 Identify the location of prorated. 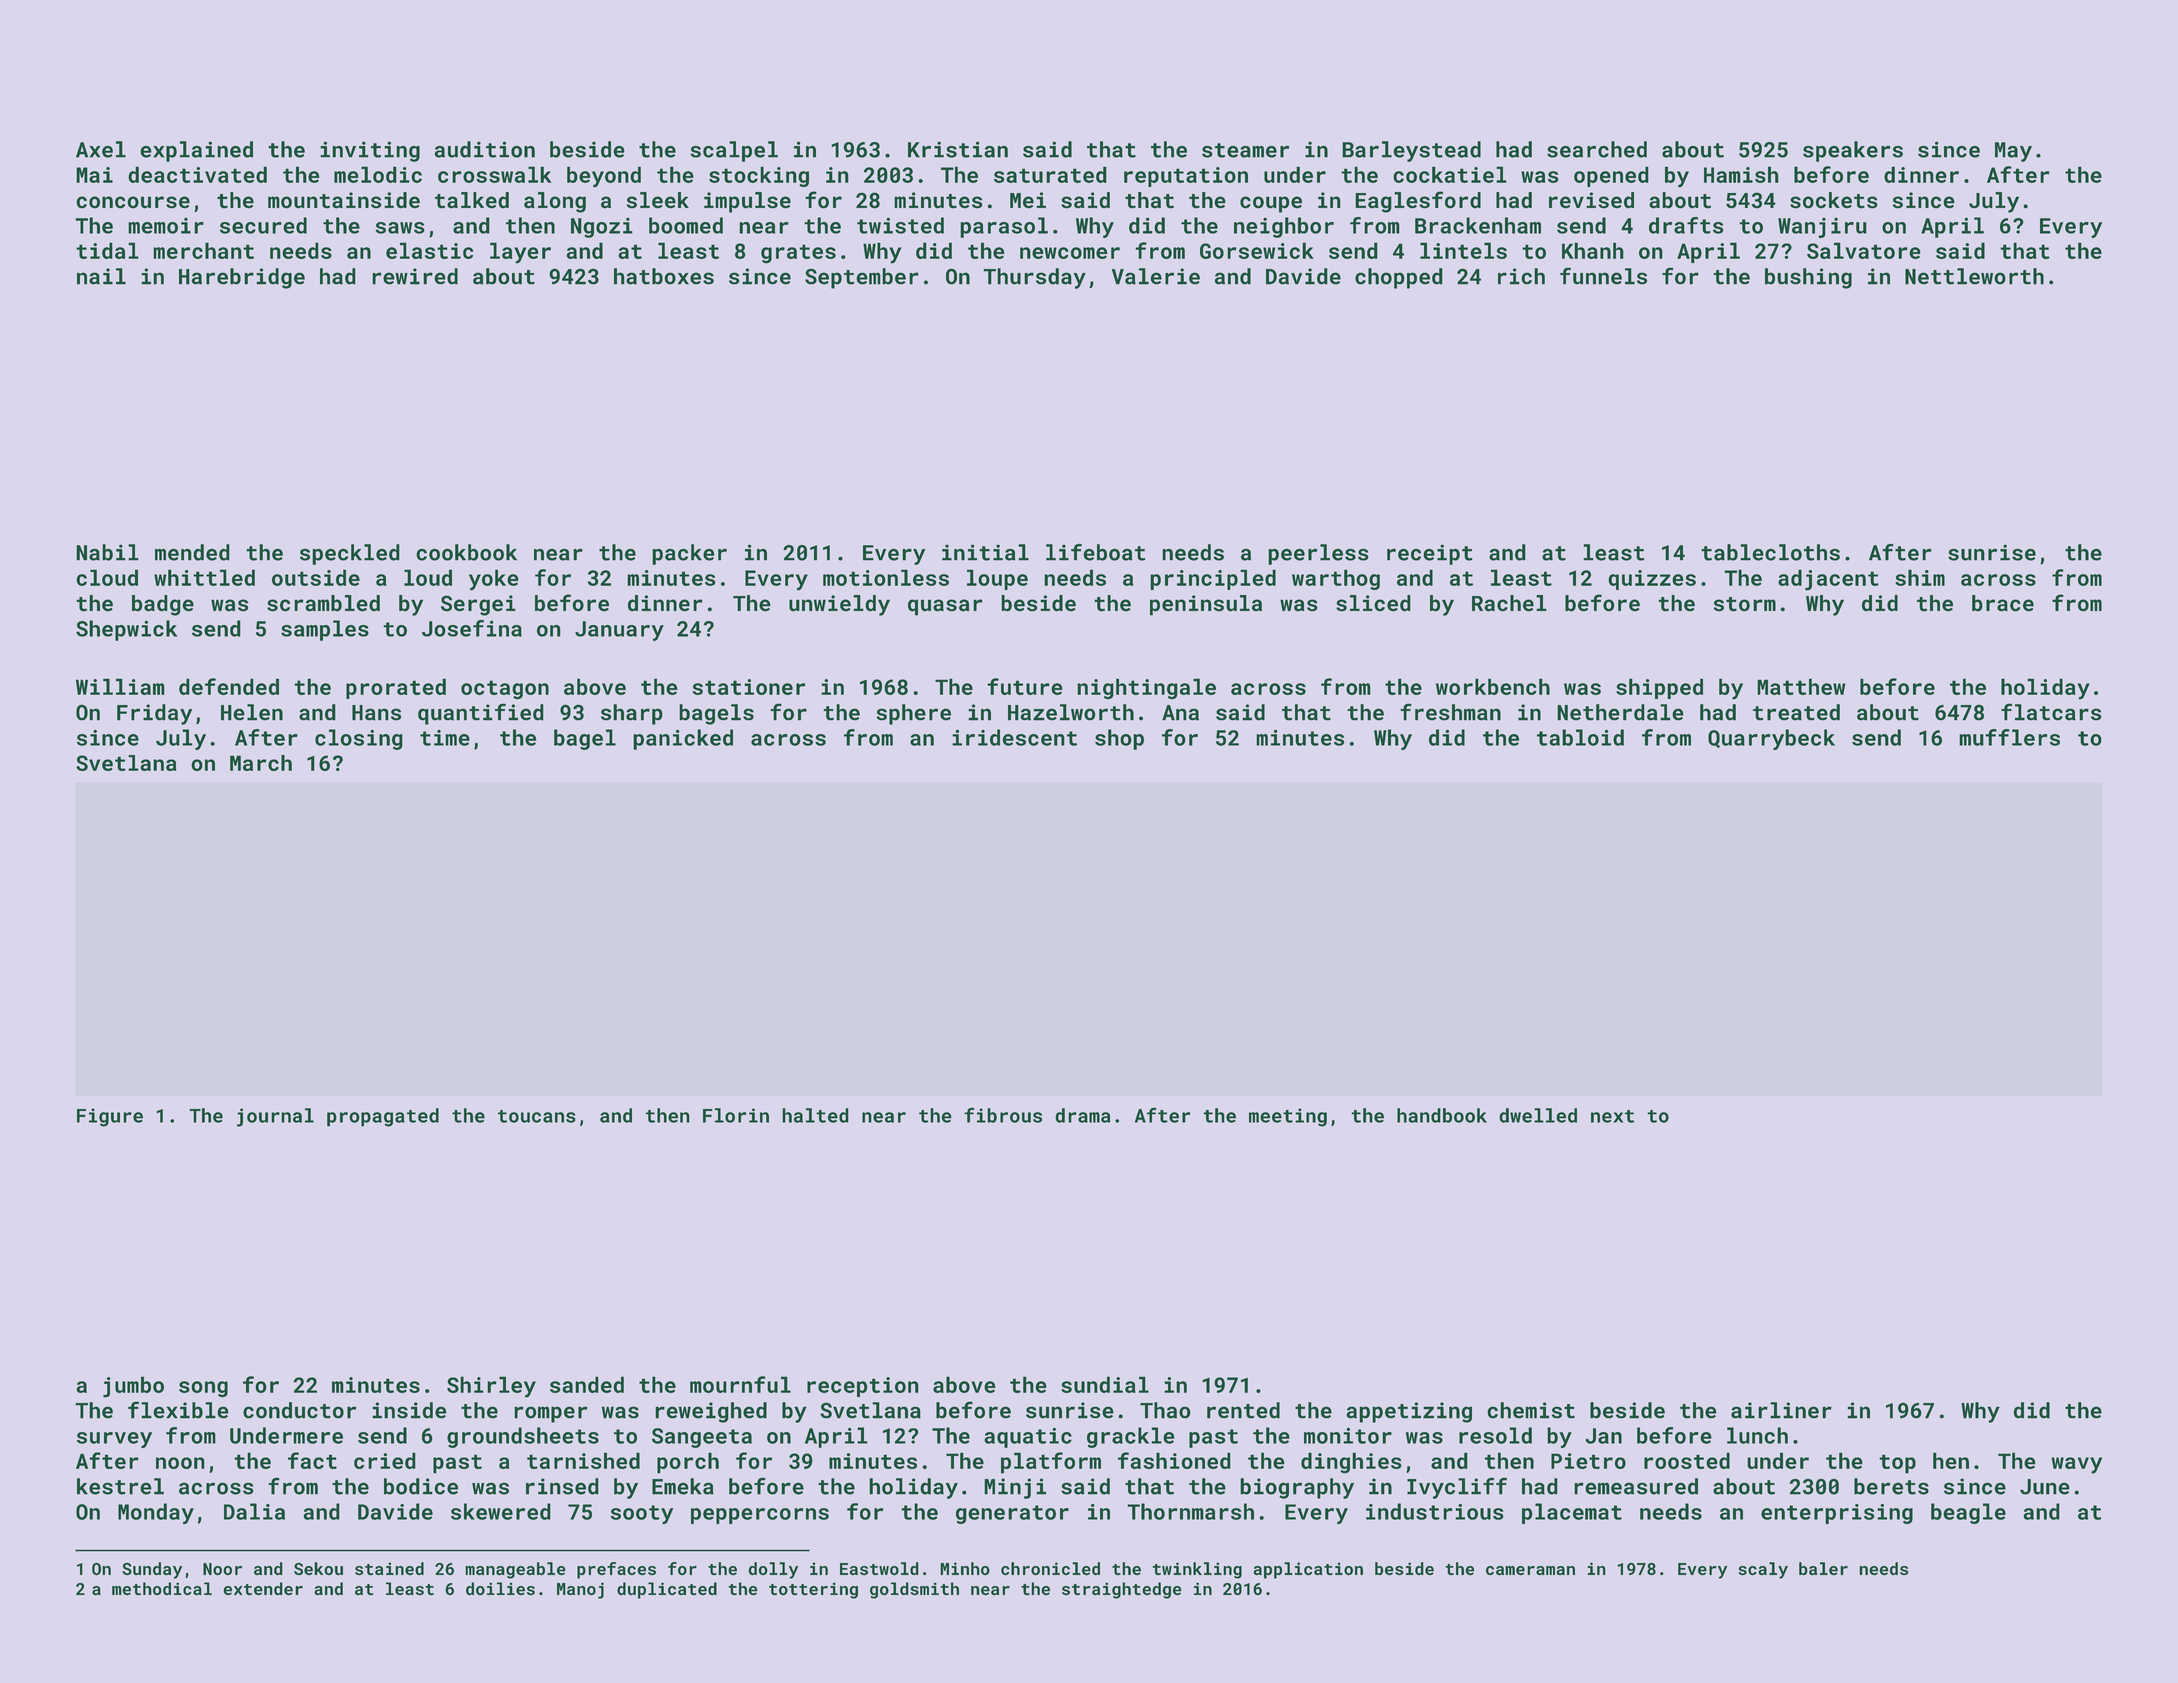
(396, 688).
